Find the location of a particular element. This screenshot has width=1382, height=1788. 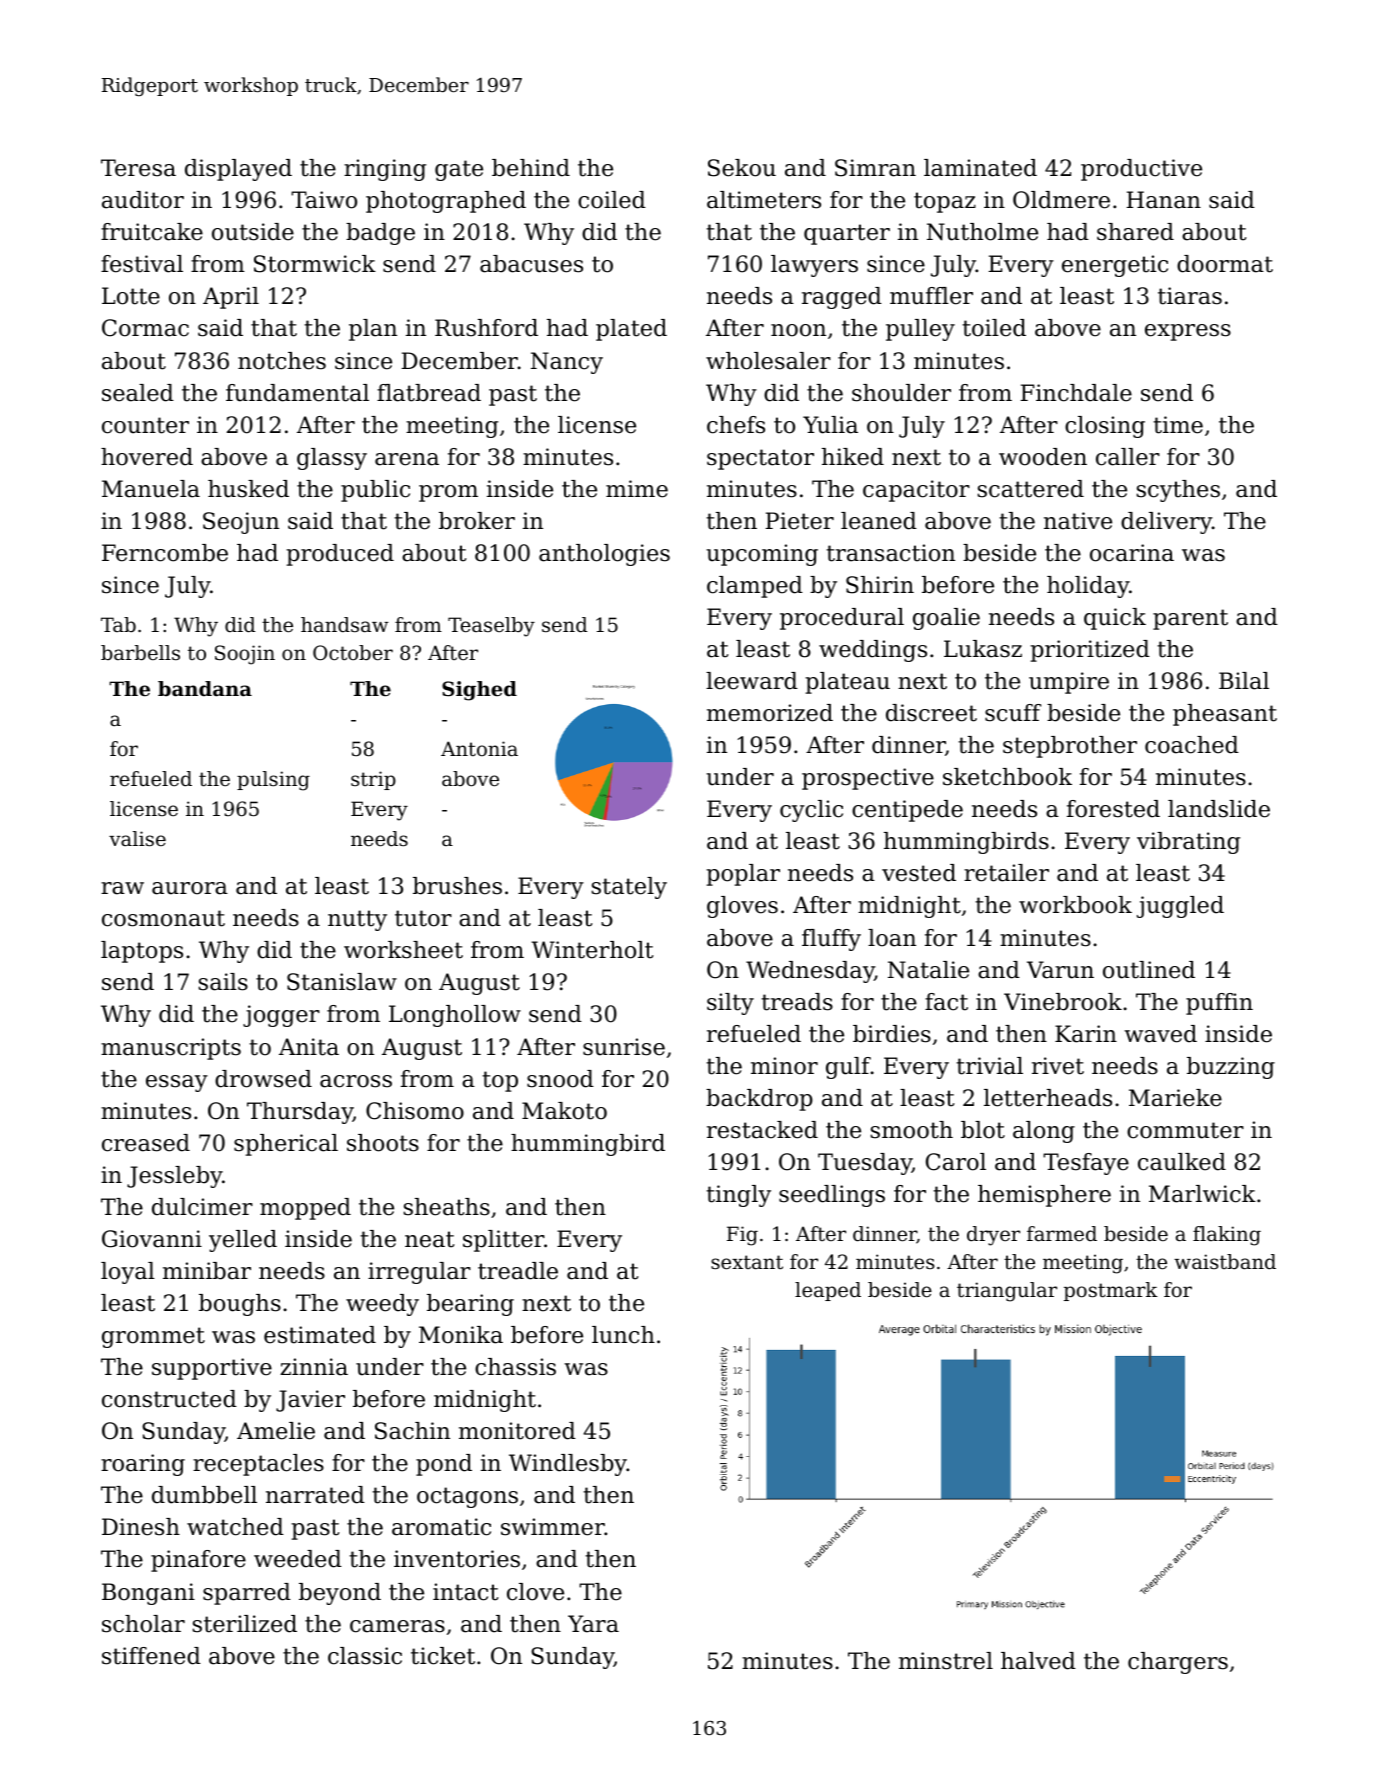

birdies is located at coordinates (892, 1034).
